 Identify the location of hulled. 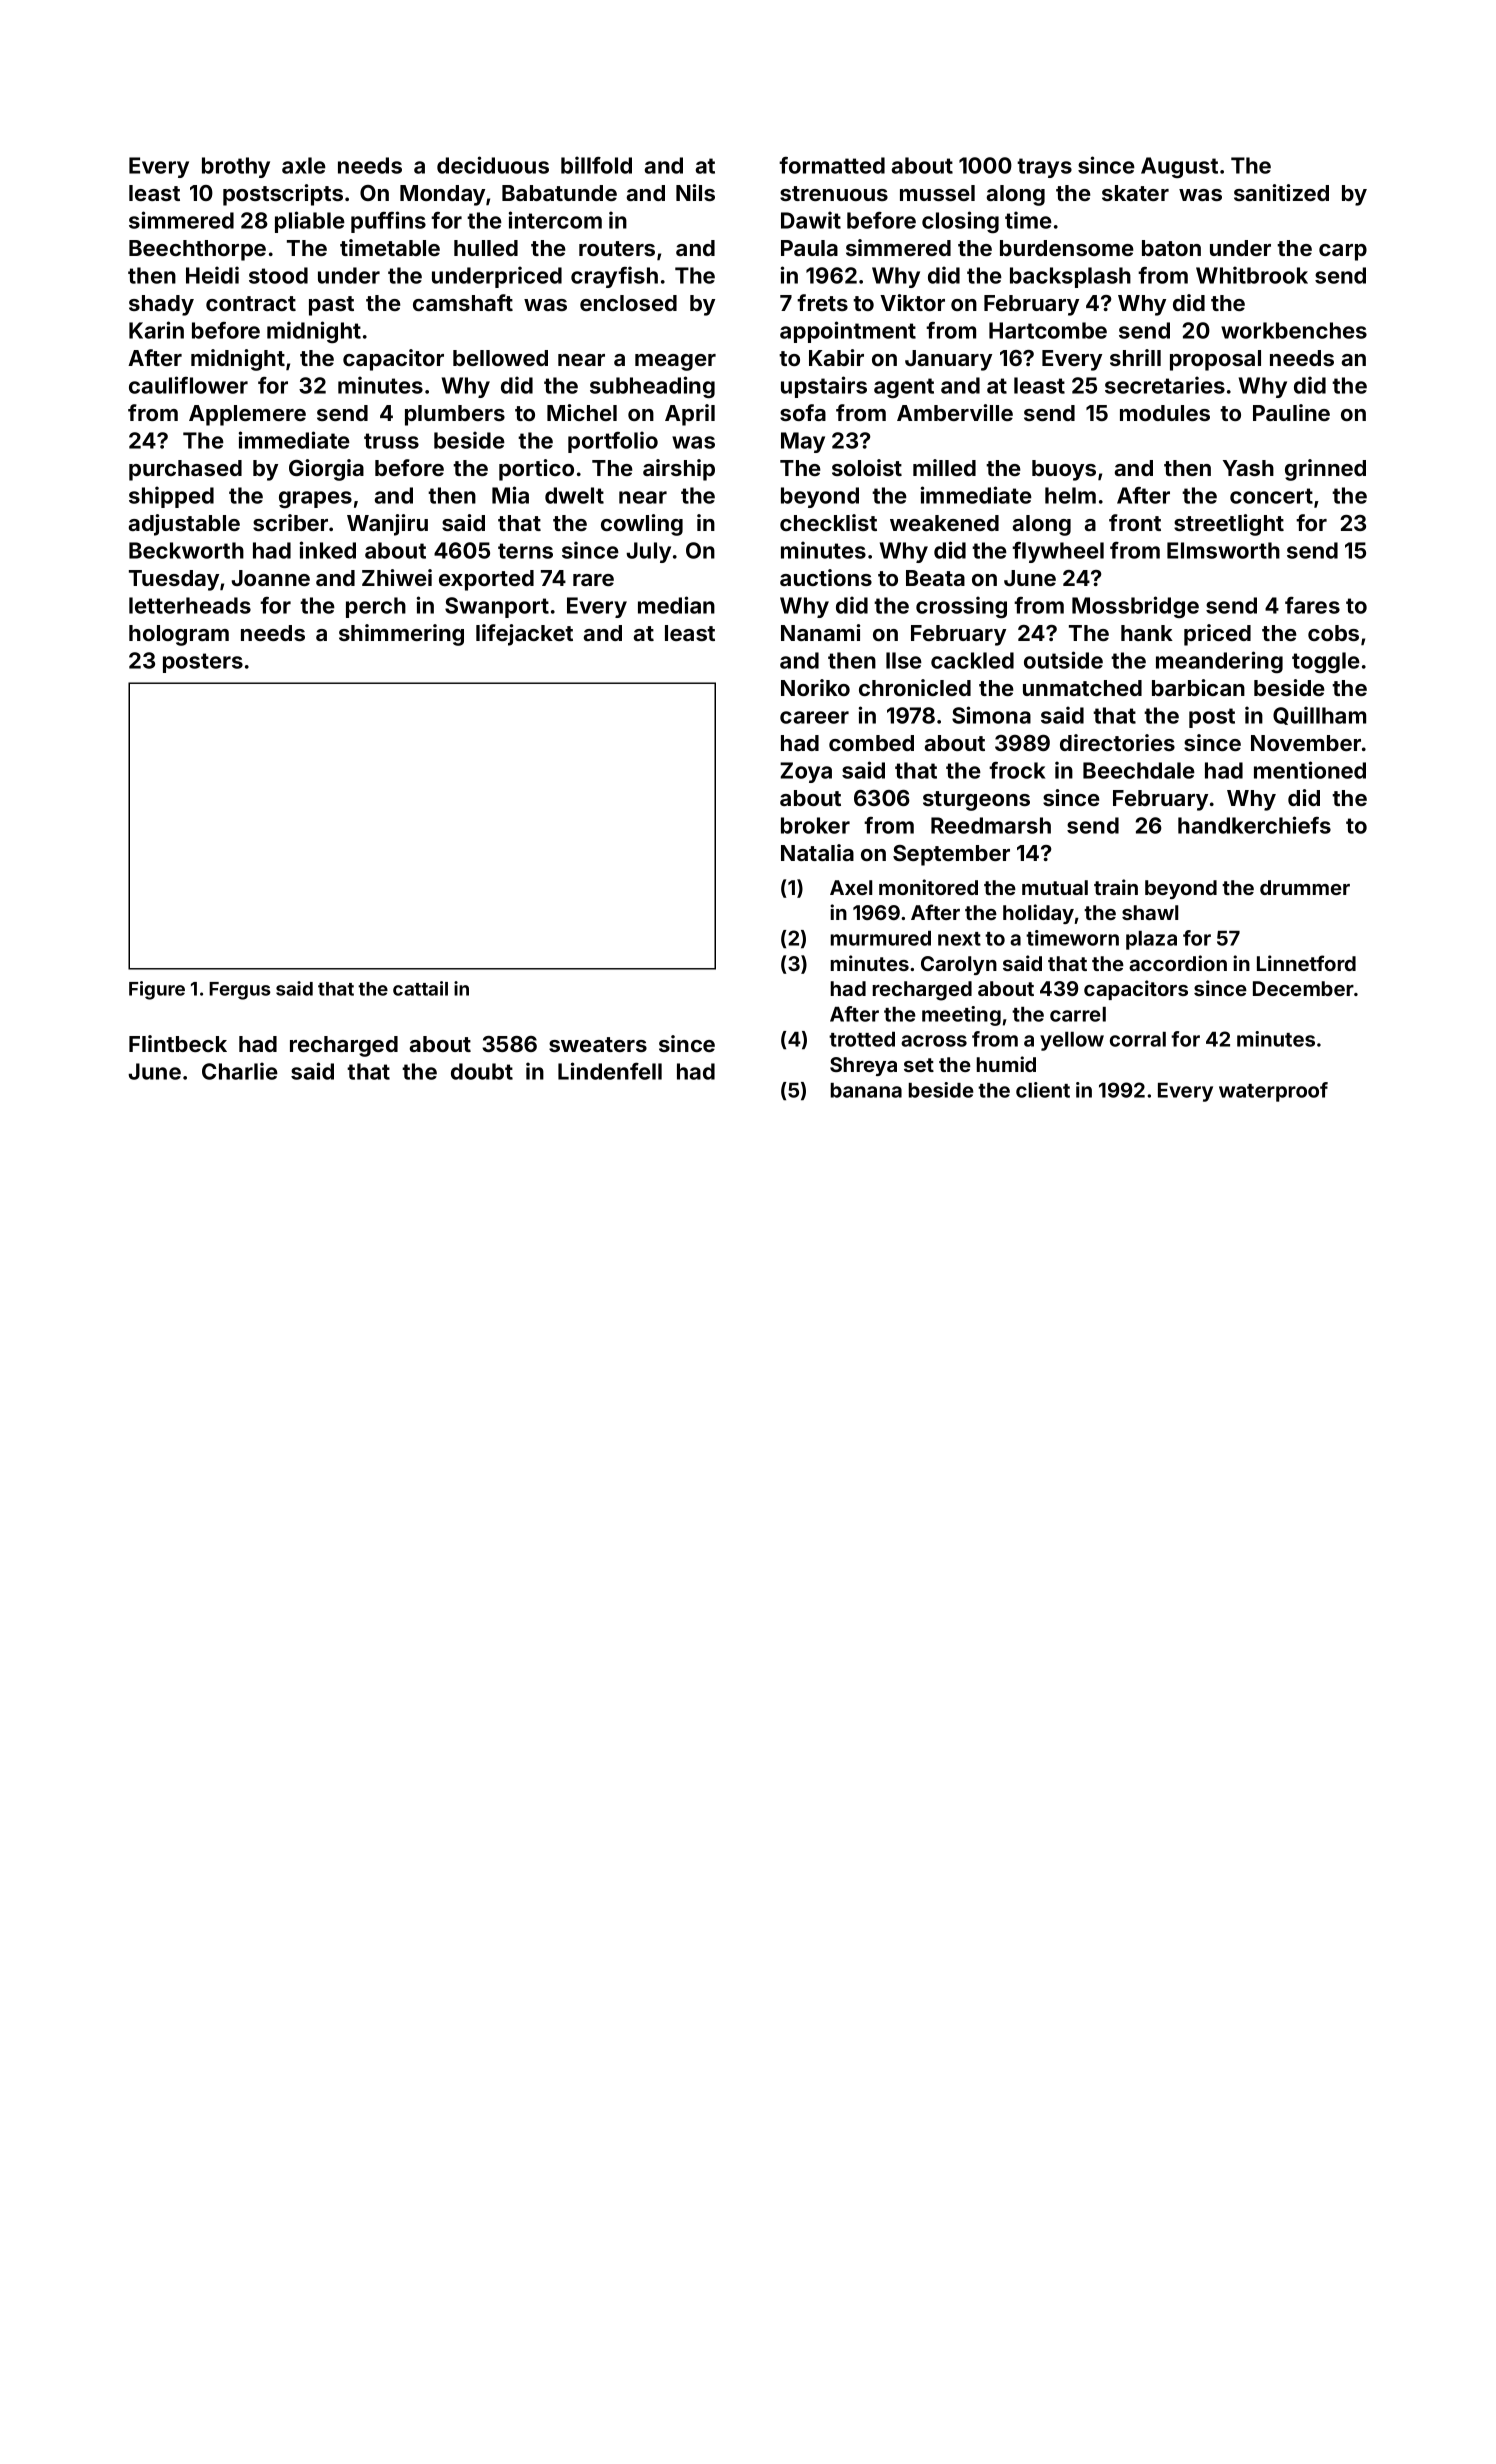
(486, 248).
